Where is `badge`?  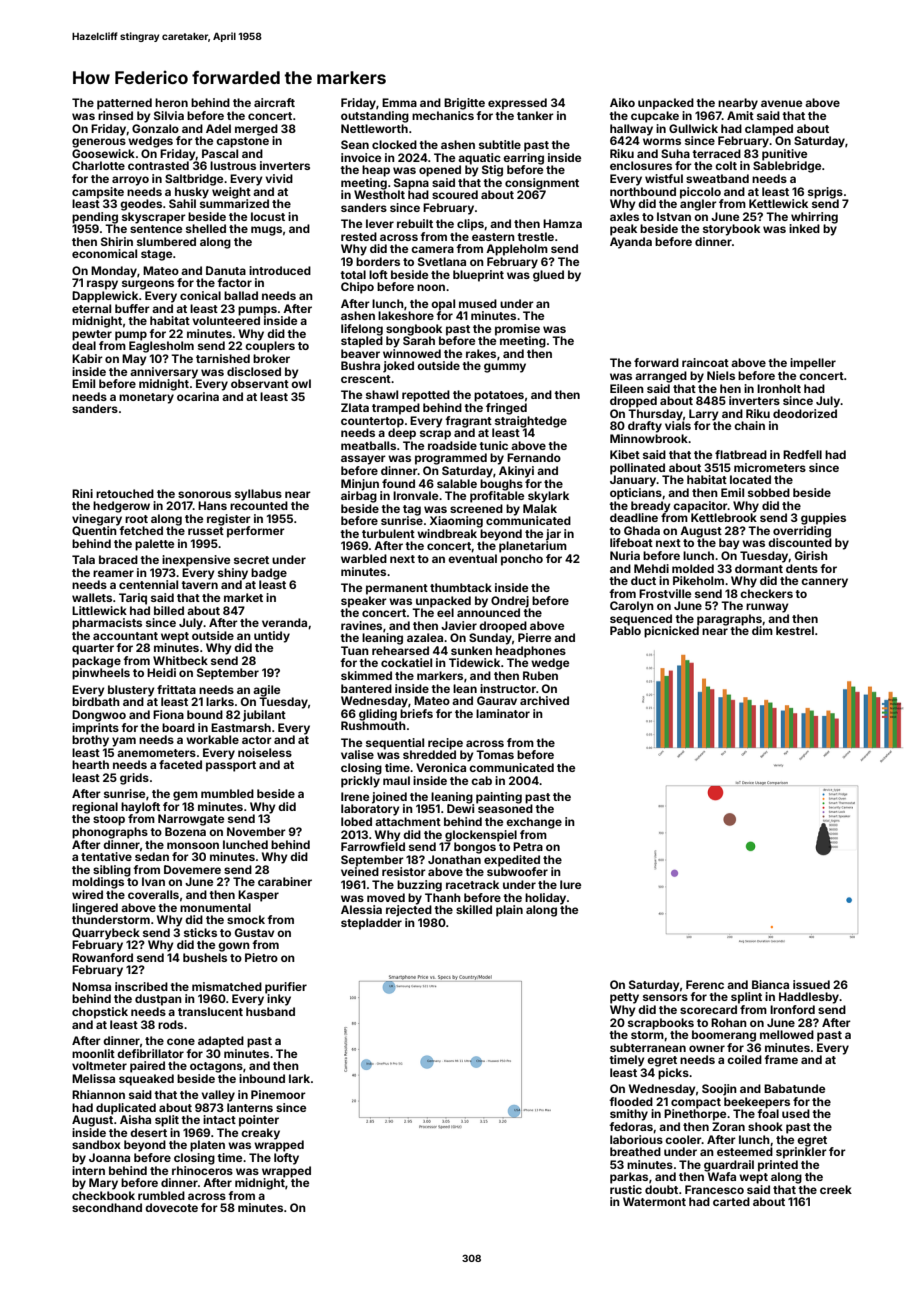 badge is located at coordinates (269, 574).
